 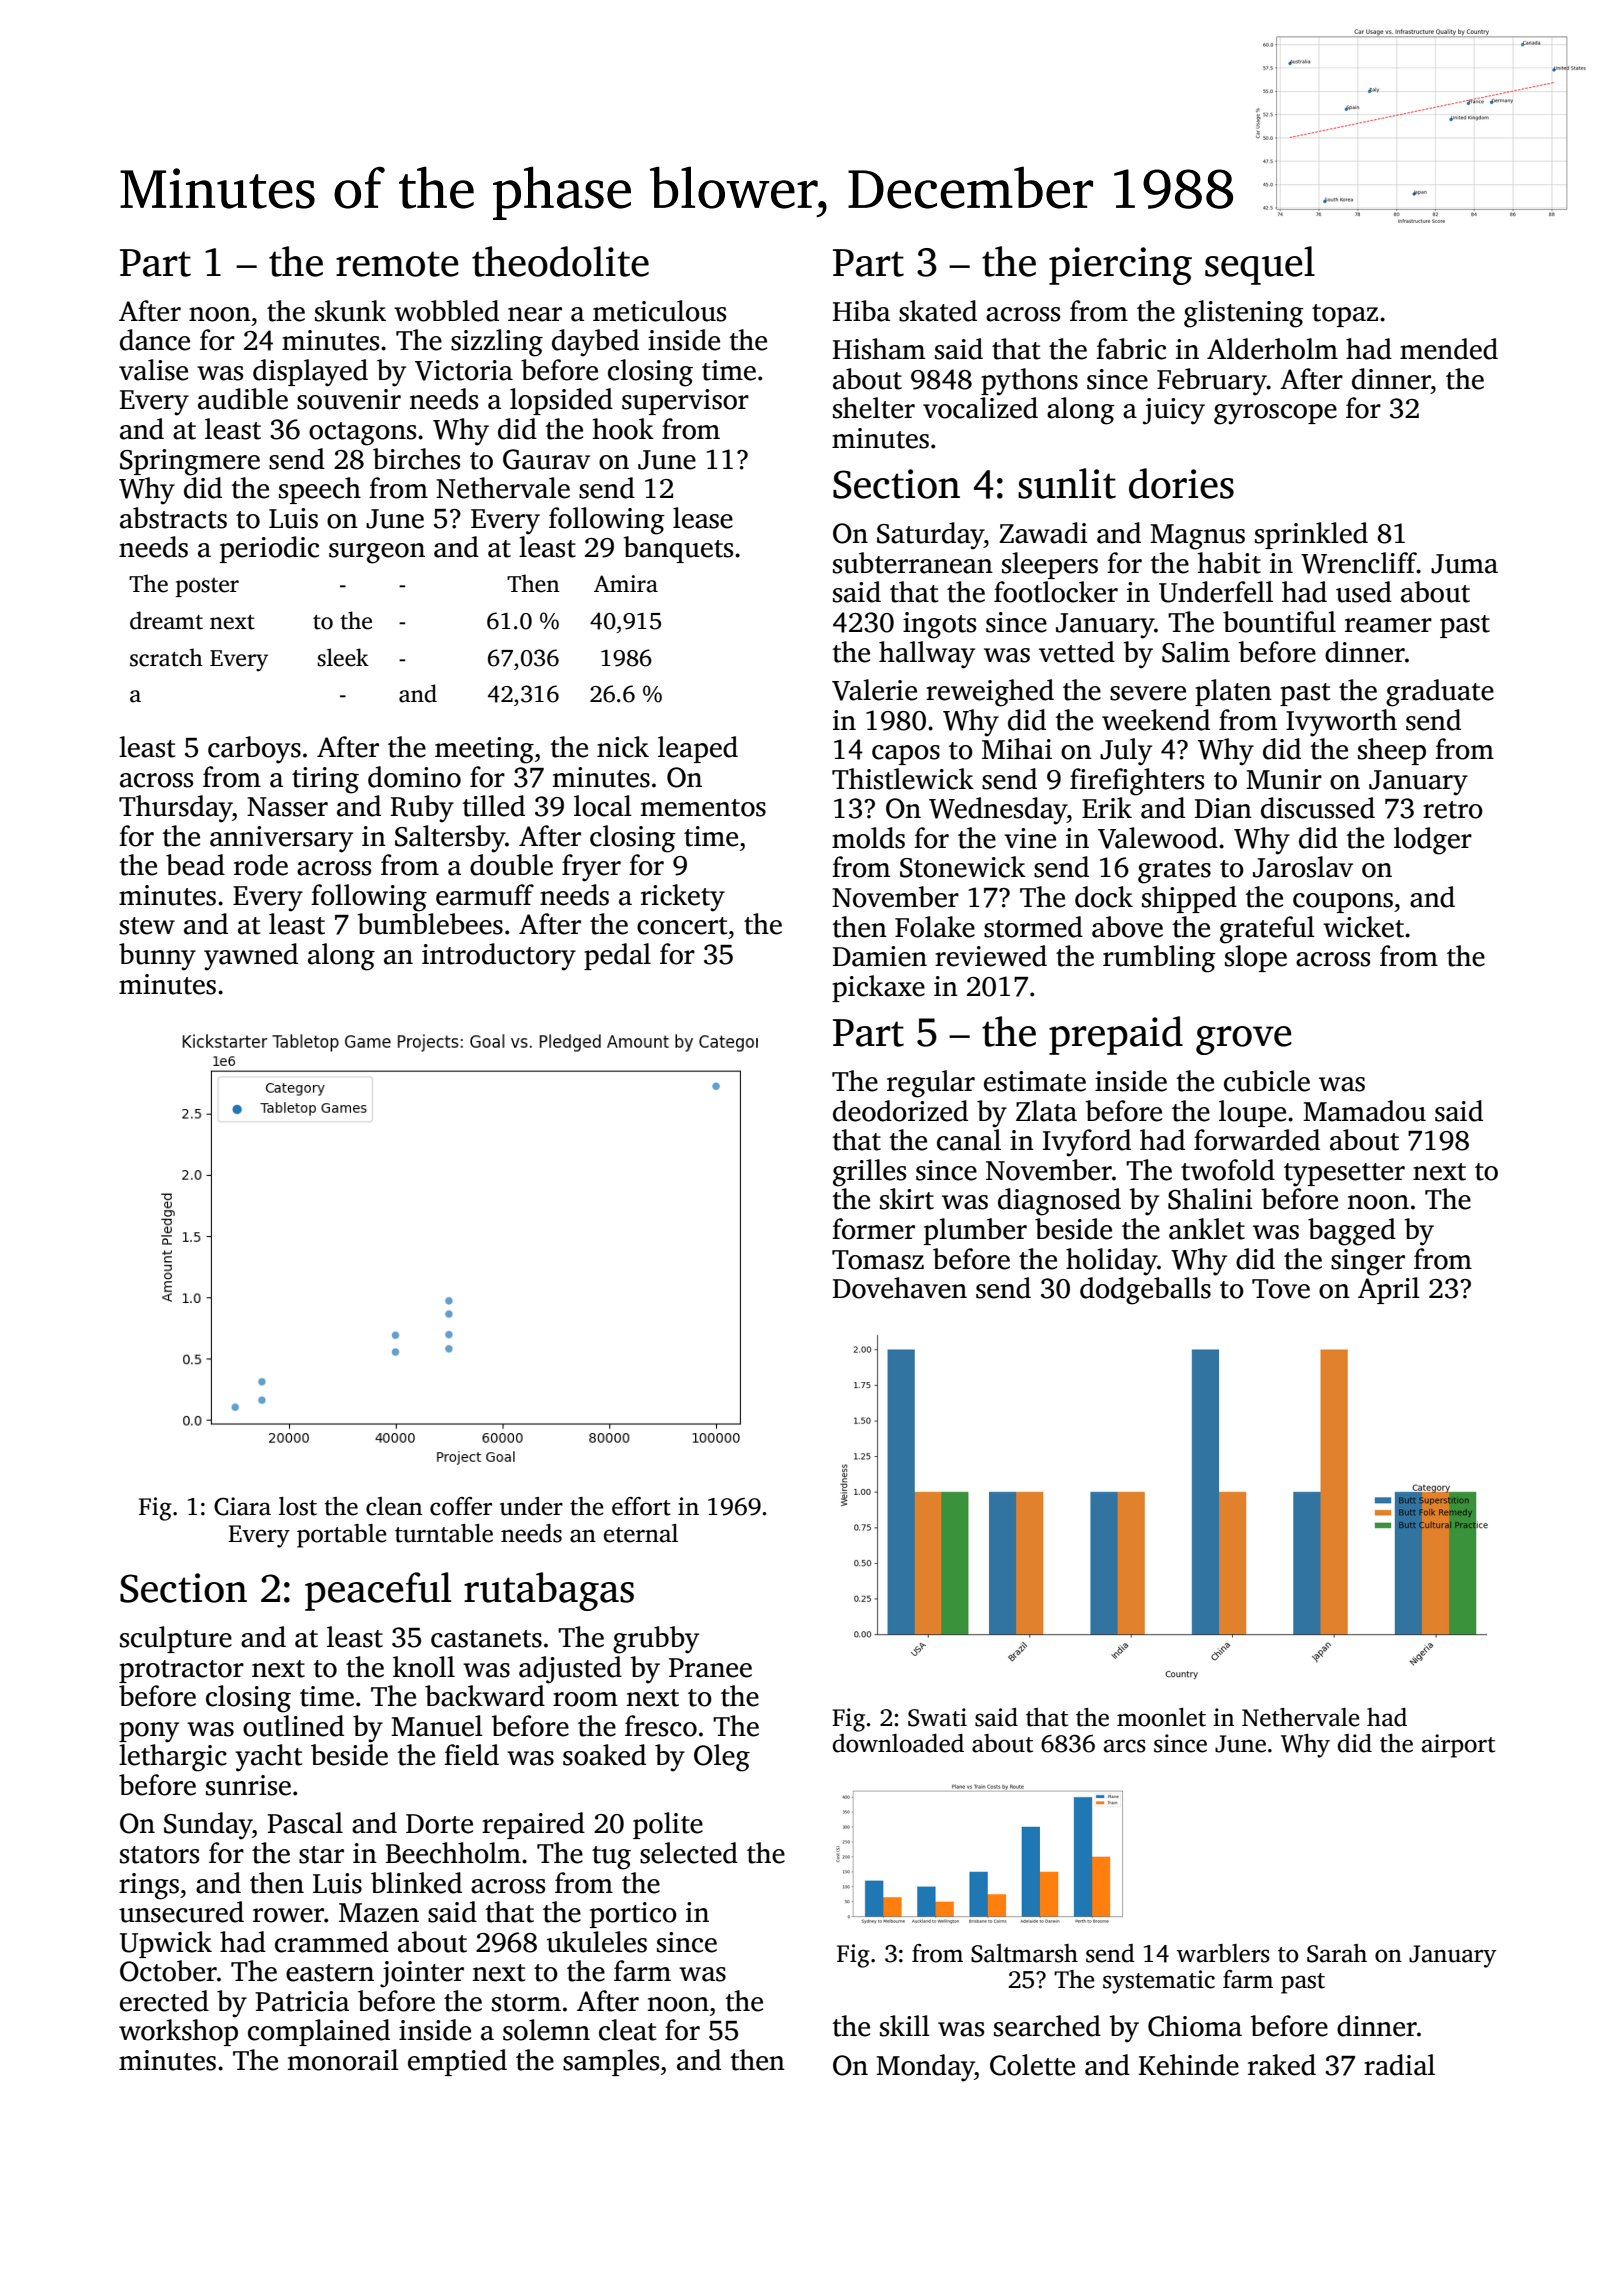 What do you see at coordinates (975, 1231) in the document?
I see `plumber` at bounding box center [975, 1231].
